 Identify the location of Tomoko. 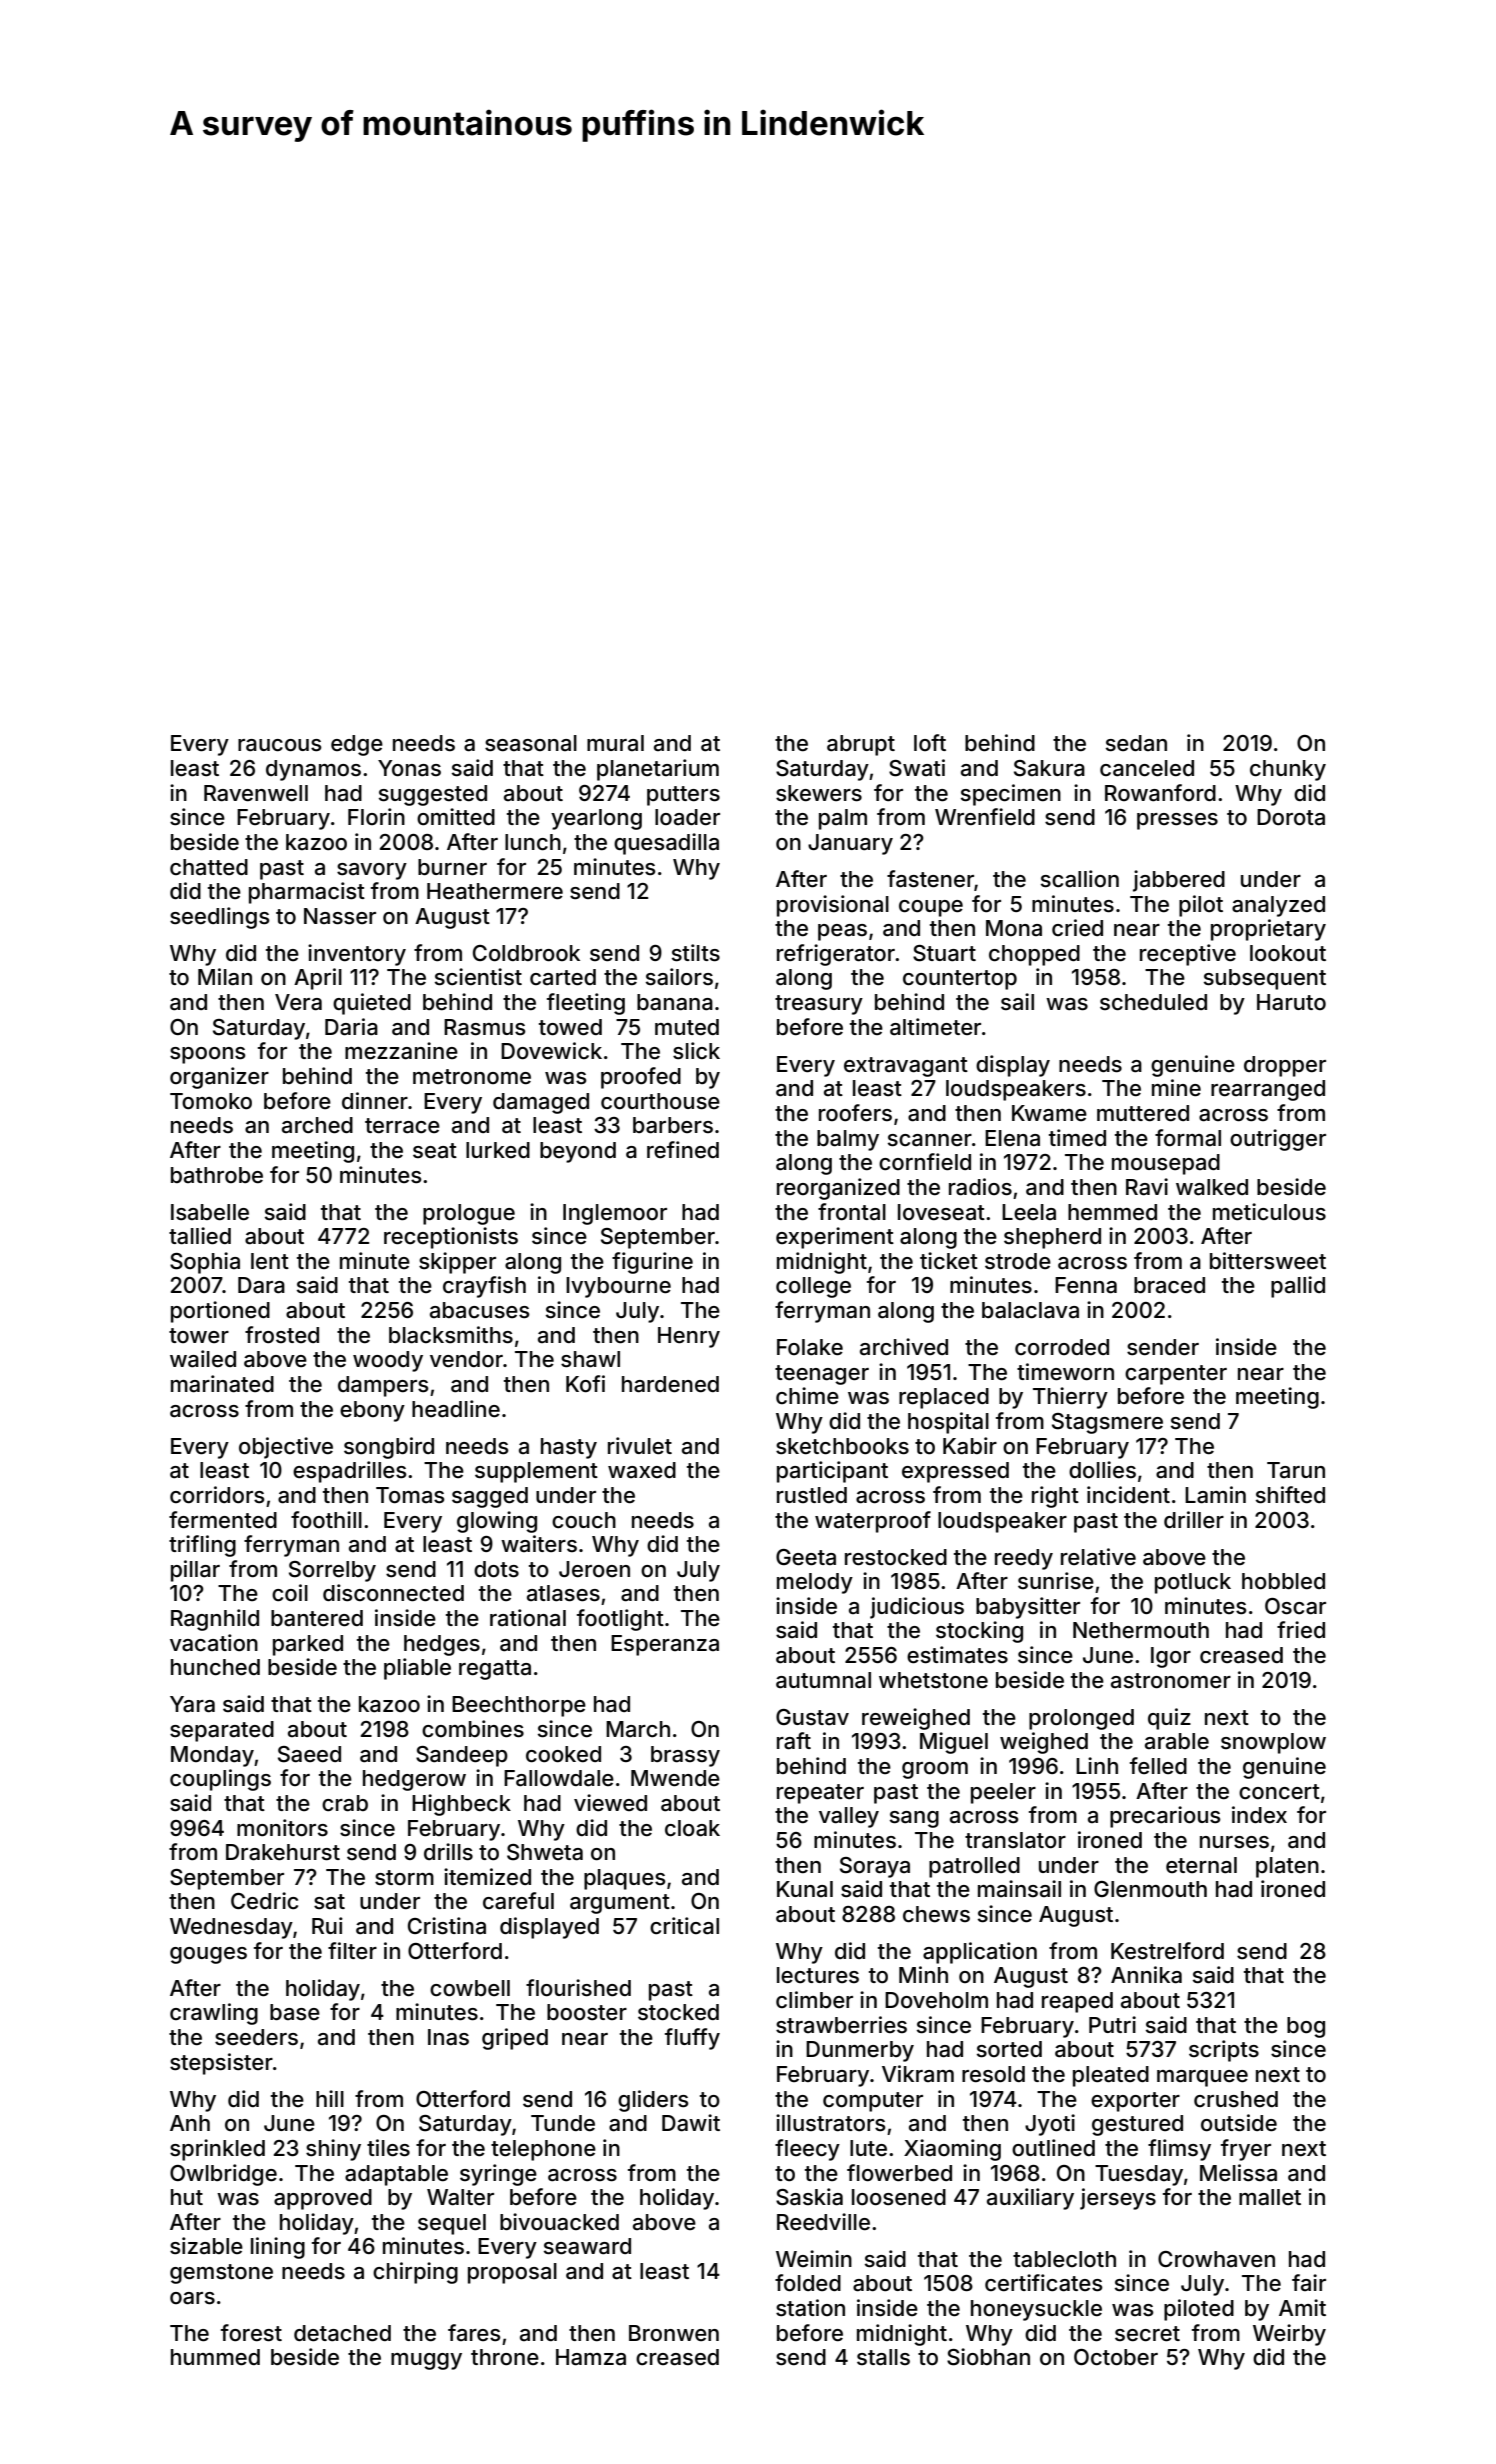
(211, 1101).
